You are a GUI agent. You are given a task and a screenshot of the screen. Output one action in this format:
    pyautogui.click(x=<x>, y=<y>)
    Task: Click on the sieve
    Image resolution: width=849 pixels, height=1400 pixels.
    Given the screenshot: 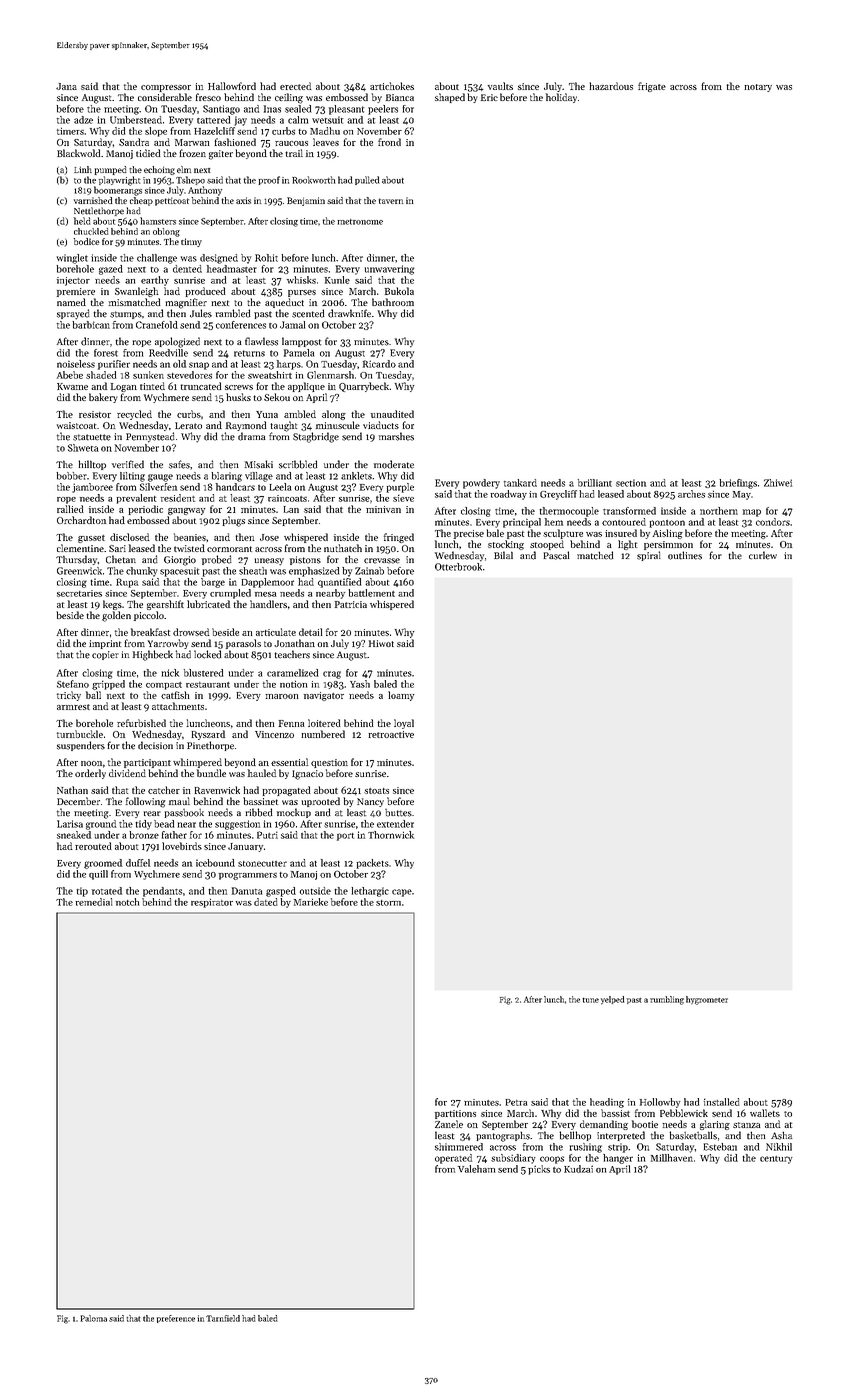 What is the action you would take?
    pyautogui.click(x=403, y=498)
